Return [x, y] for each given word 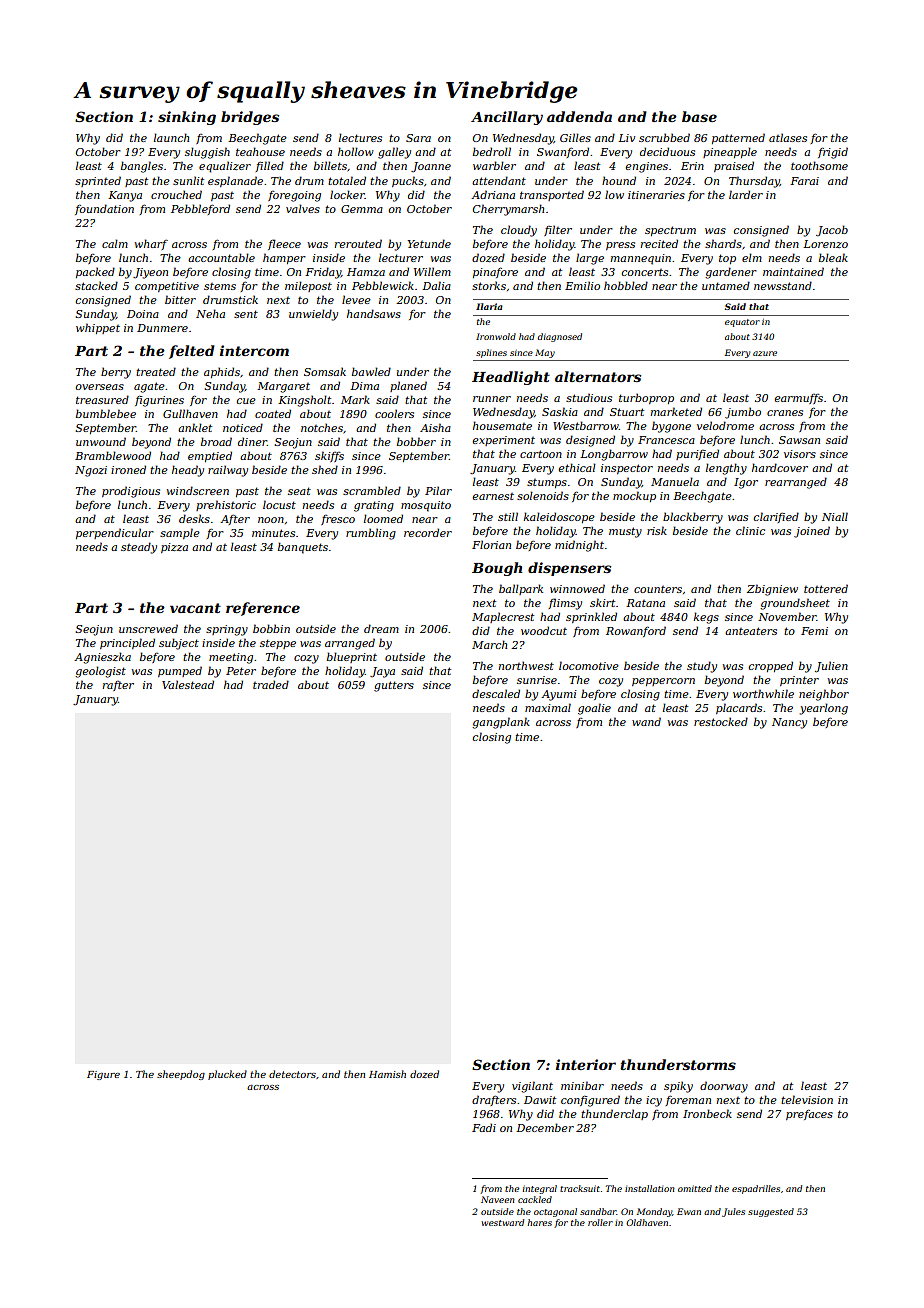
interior [586, 1064]
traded [271, 684]
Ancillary [507, 118]
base [699, 116]
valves [303, 208]
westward [502, 1222]
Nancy [789, 723]
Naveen [498, 1199]
